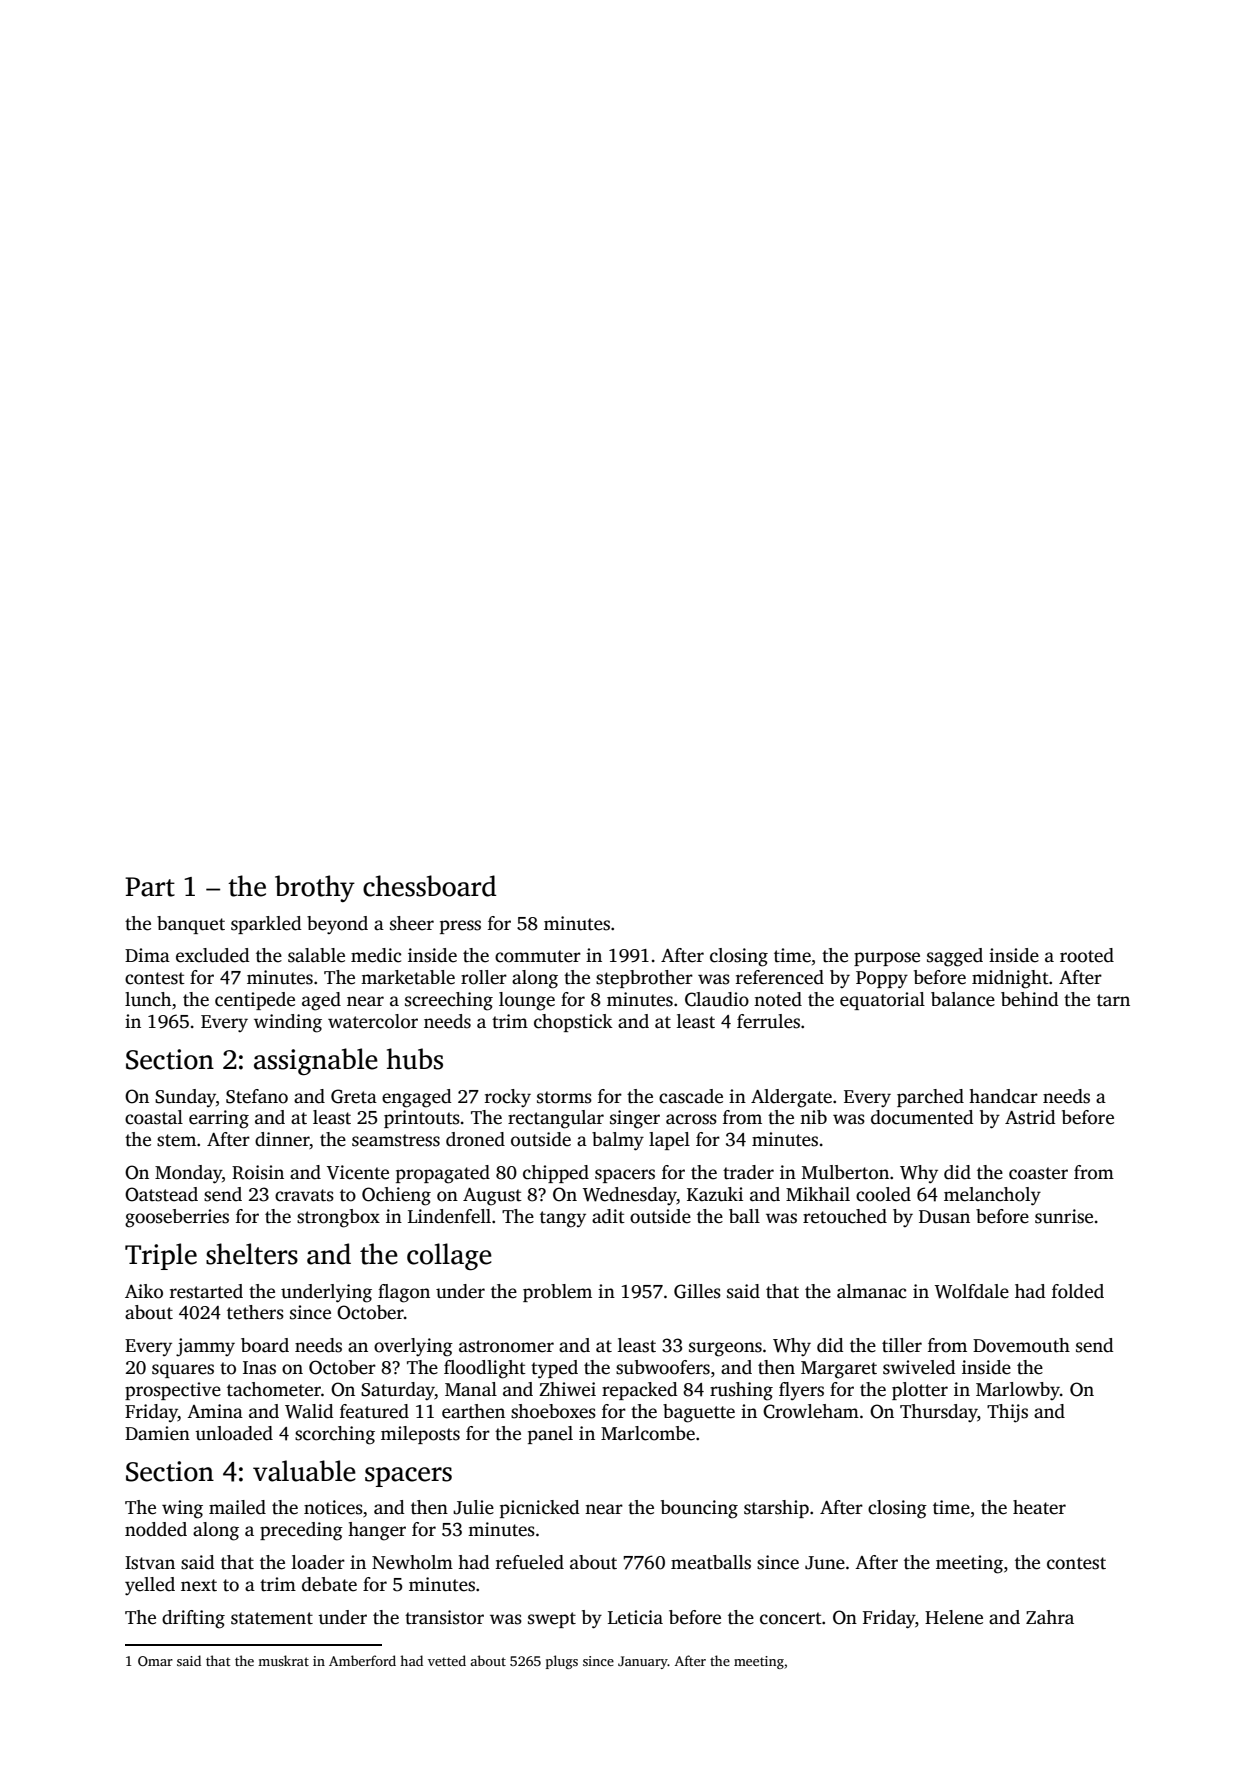 The height and width of the document is (1777, 1257). Describe the element at coordinates (362, 1660) in the document. I see `Amberford` at that location.
